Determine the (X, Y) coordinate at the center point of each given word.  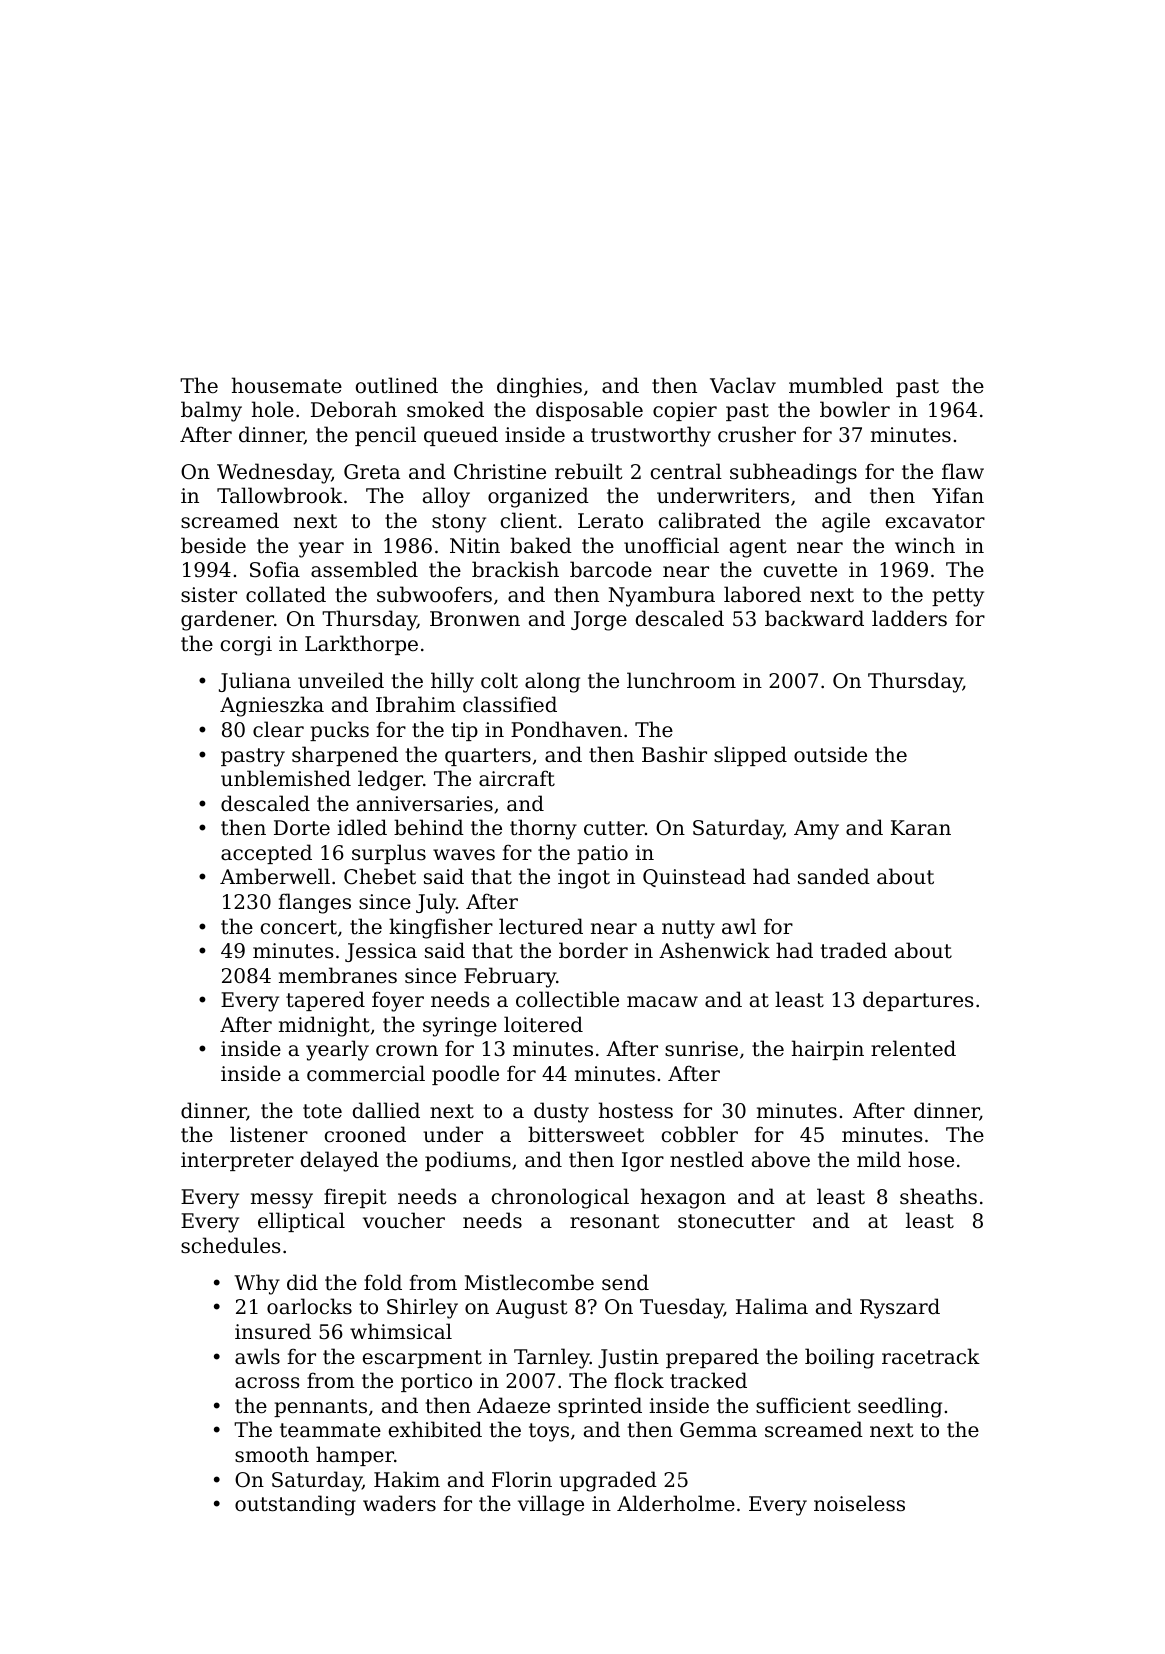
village (551, 1505)
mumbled (836, 385)
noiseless (859, 1503)
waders (399, 1503)
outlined (397, 385)
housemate (287, 385)
